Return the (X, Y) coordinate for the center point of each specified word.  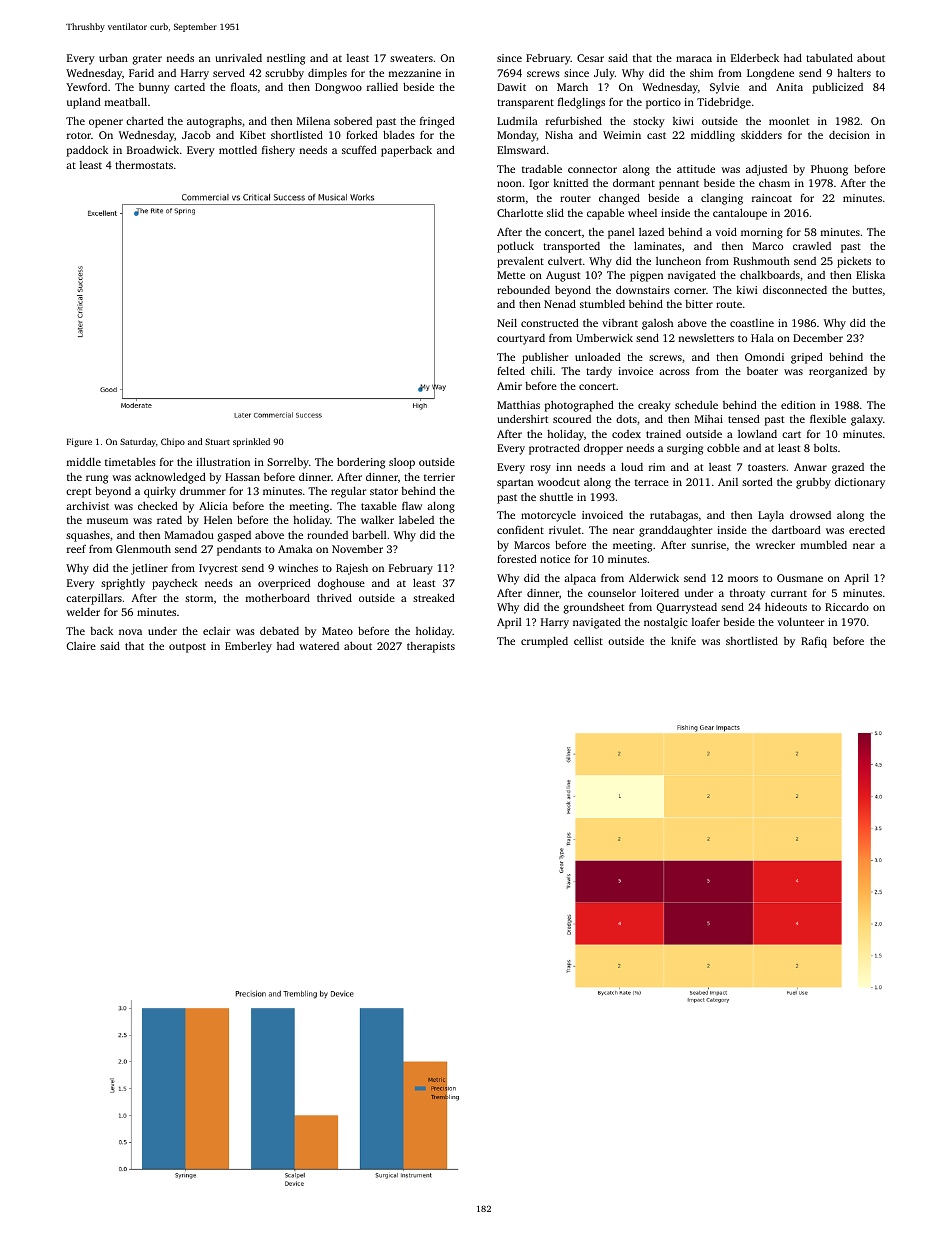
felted (511, 370)
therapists (431, 647)
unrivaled (239, 58)
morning (762, 233)
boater (762, 371)
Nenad (560, 303)
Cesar (590, 58)
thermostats (144, 165)
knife (683, 640)
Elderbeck (755, 57)
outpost (187, 648)
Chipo (173, 442)
